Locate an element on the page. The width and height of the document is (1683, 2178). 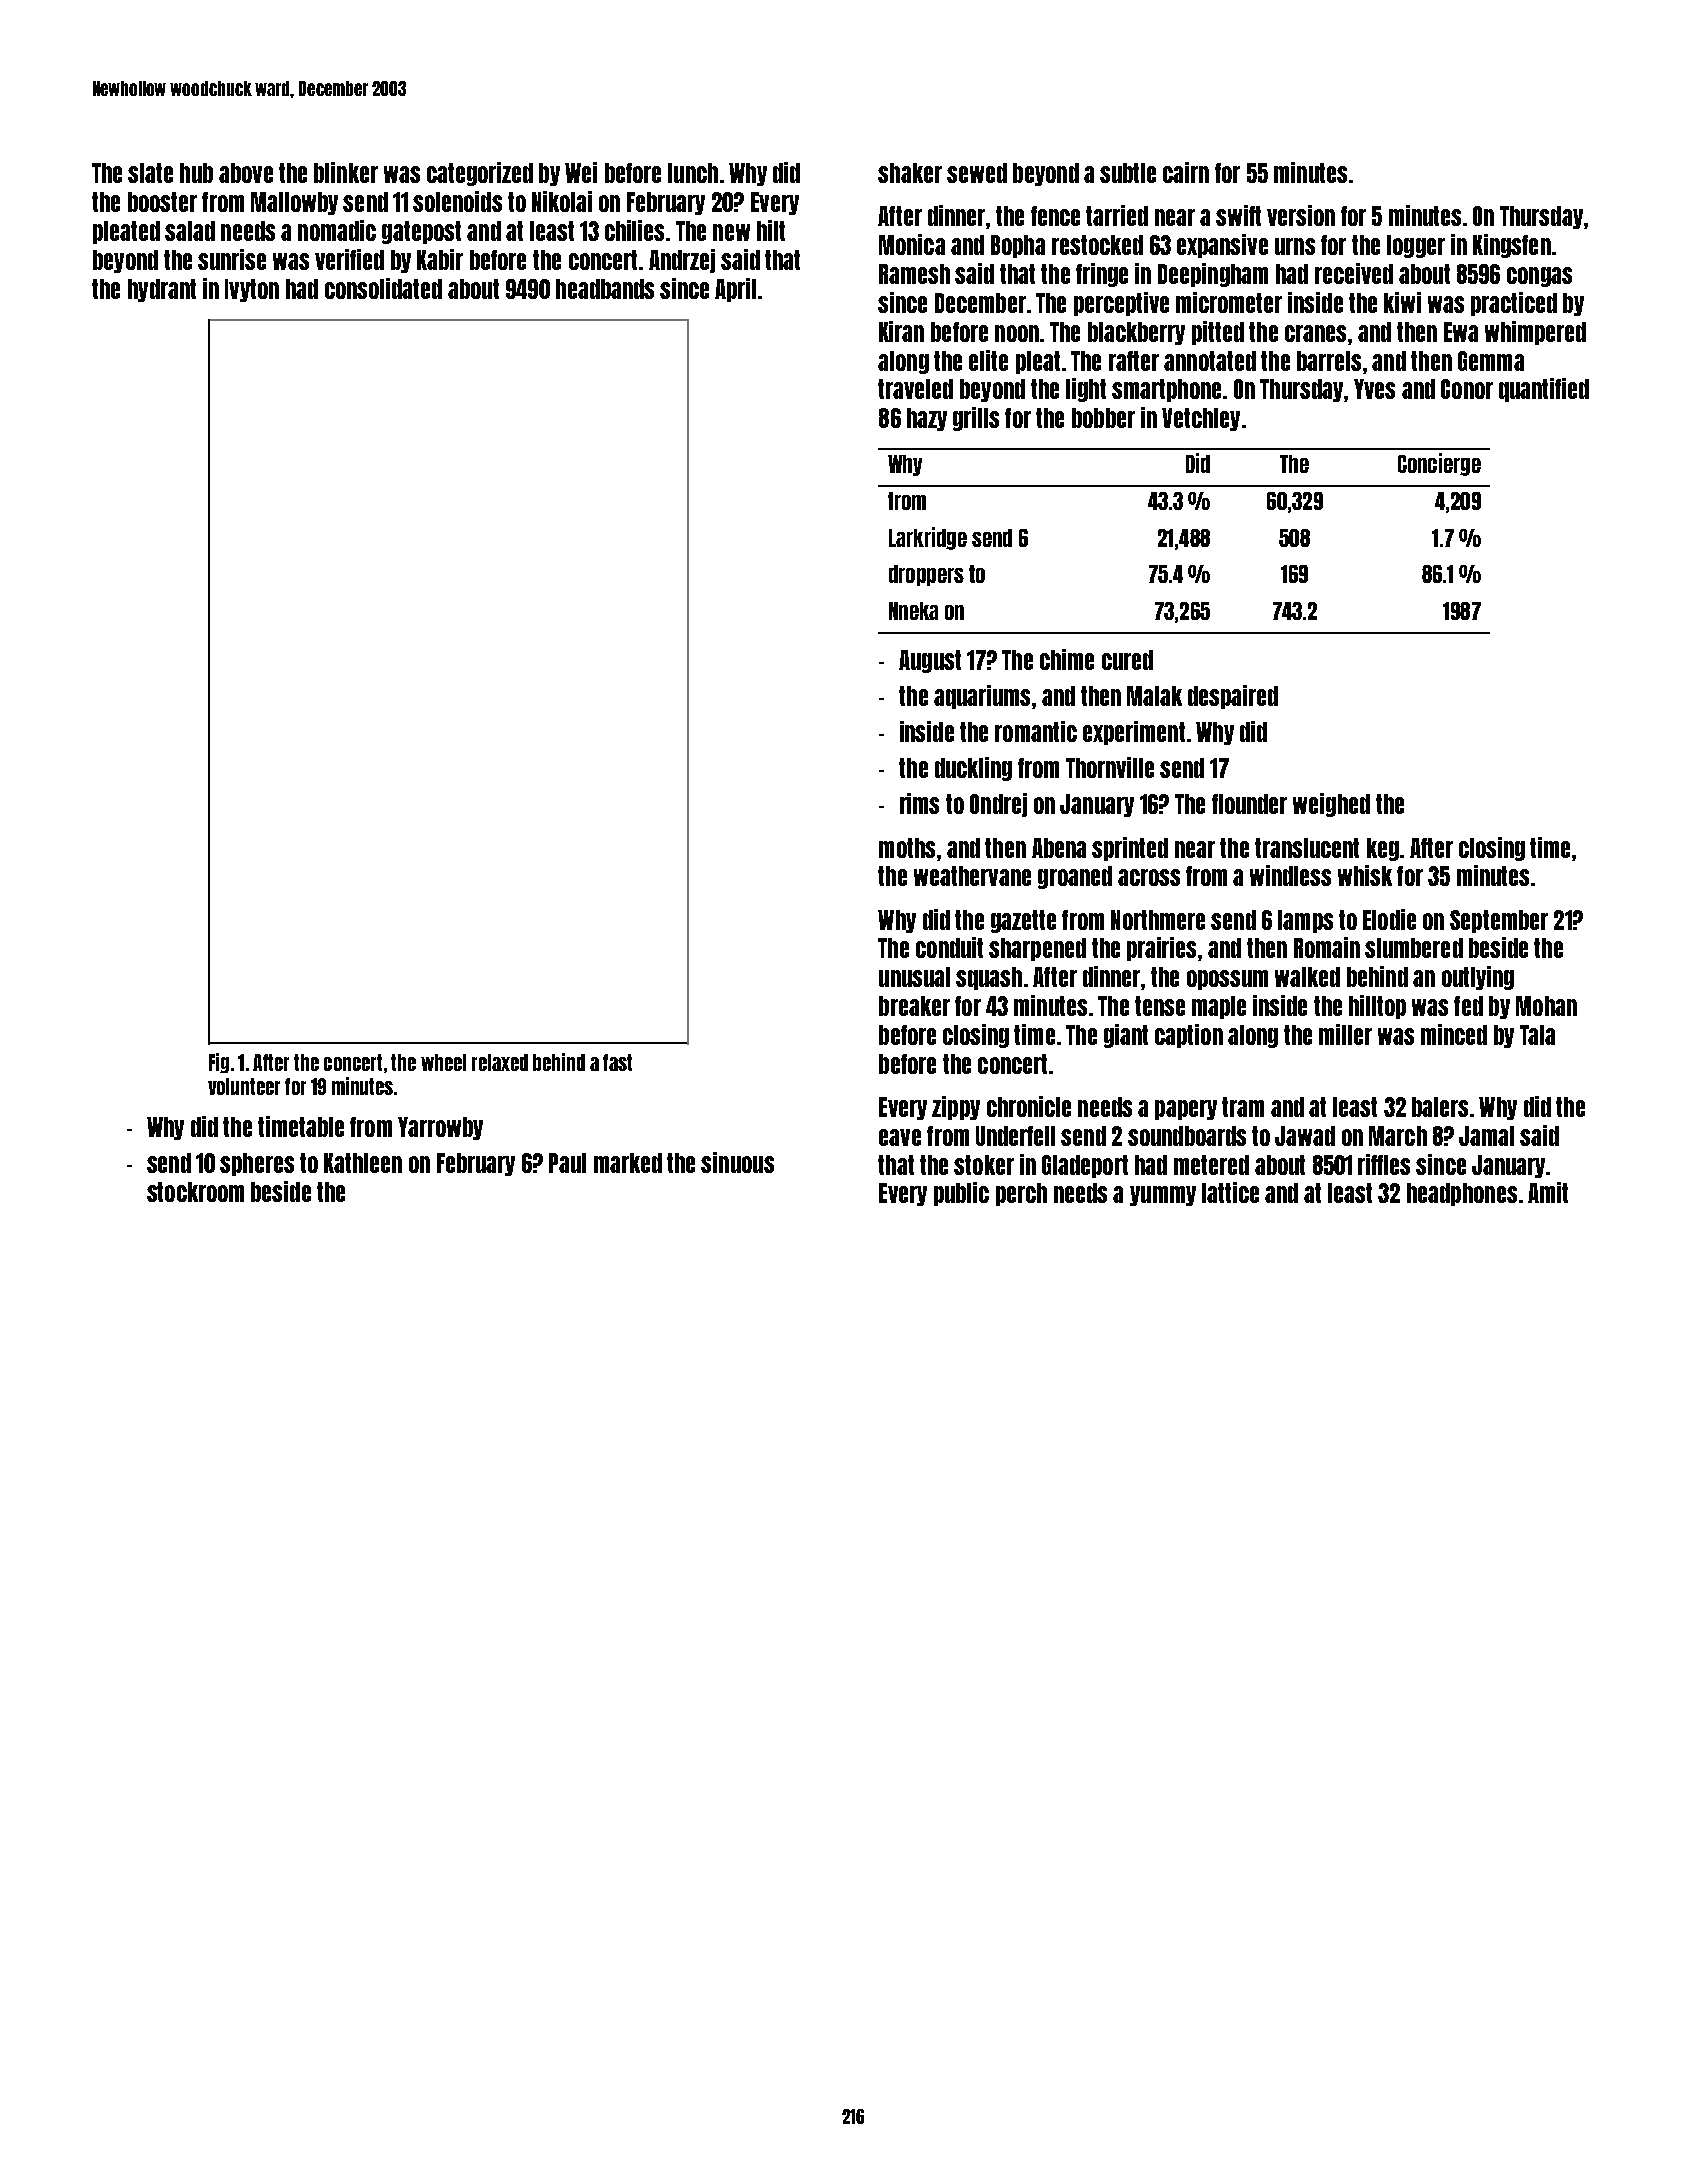
conduit is located at coordinates (949, 947).
